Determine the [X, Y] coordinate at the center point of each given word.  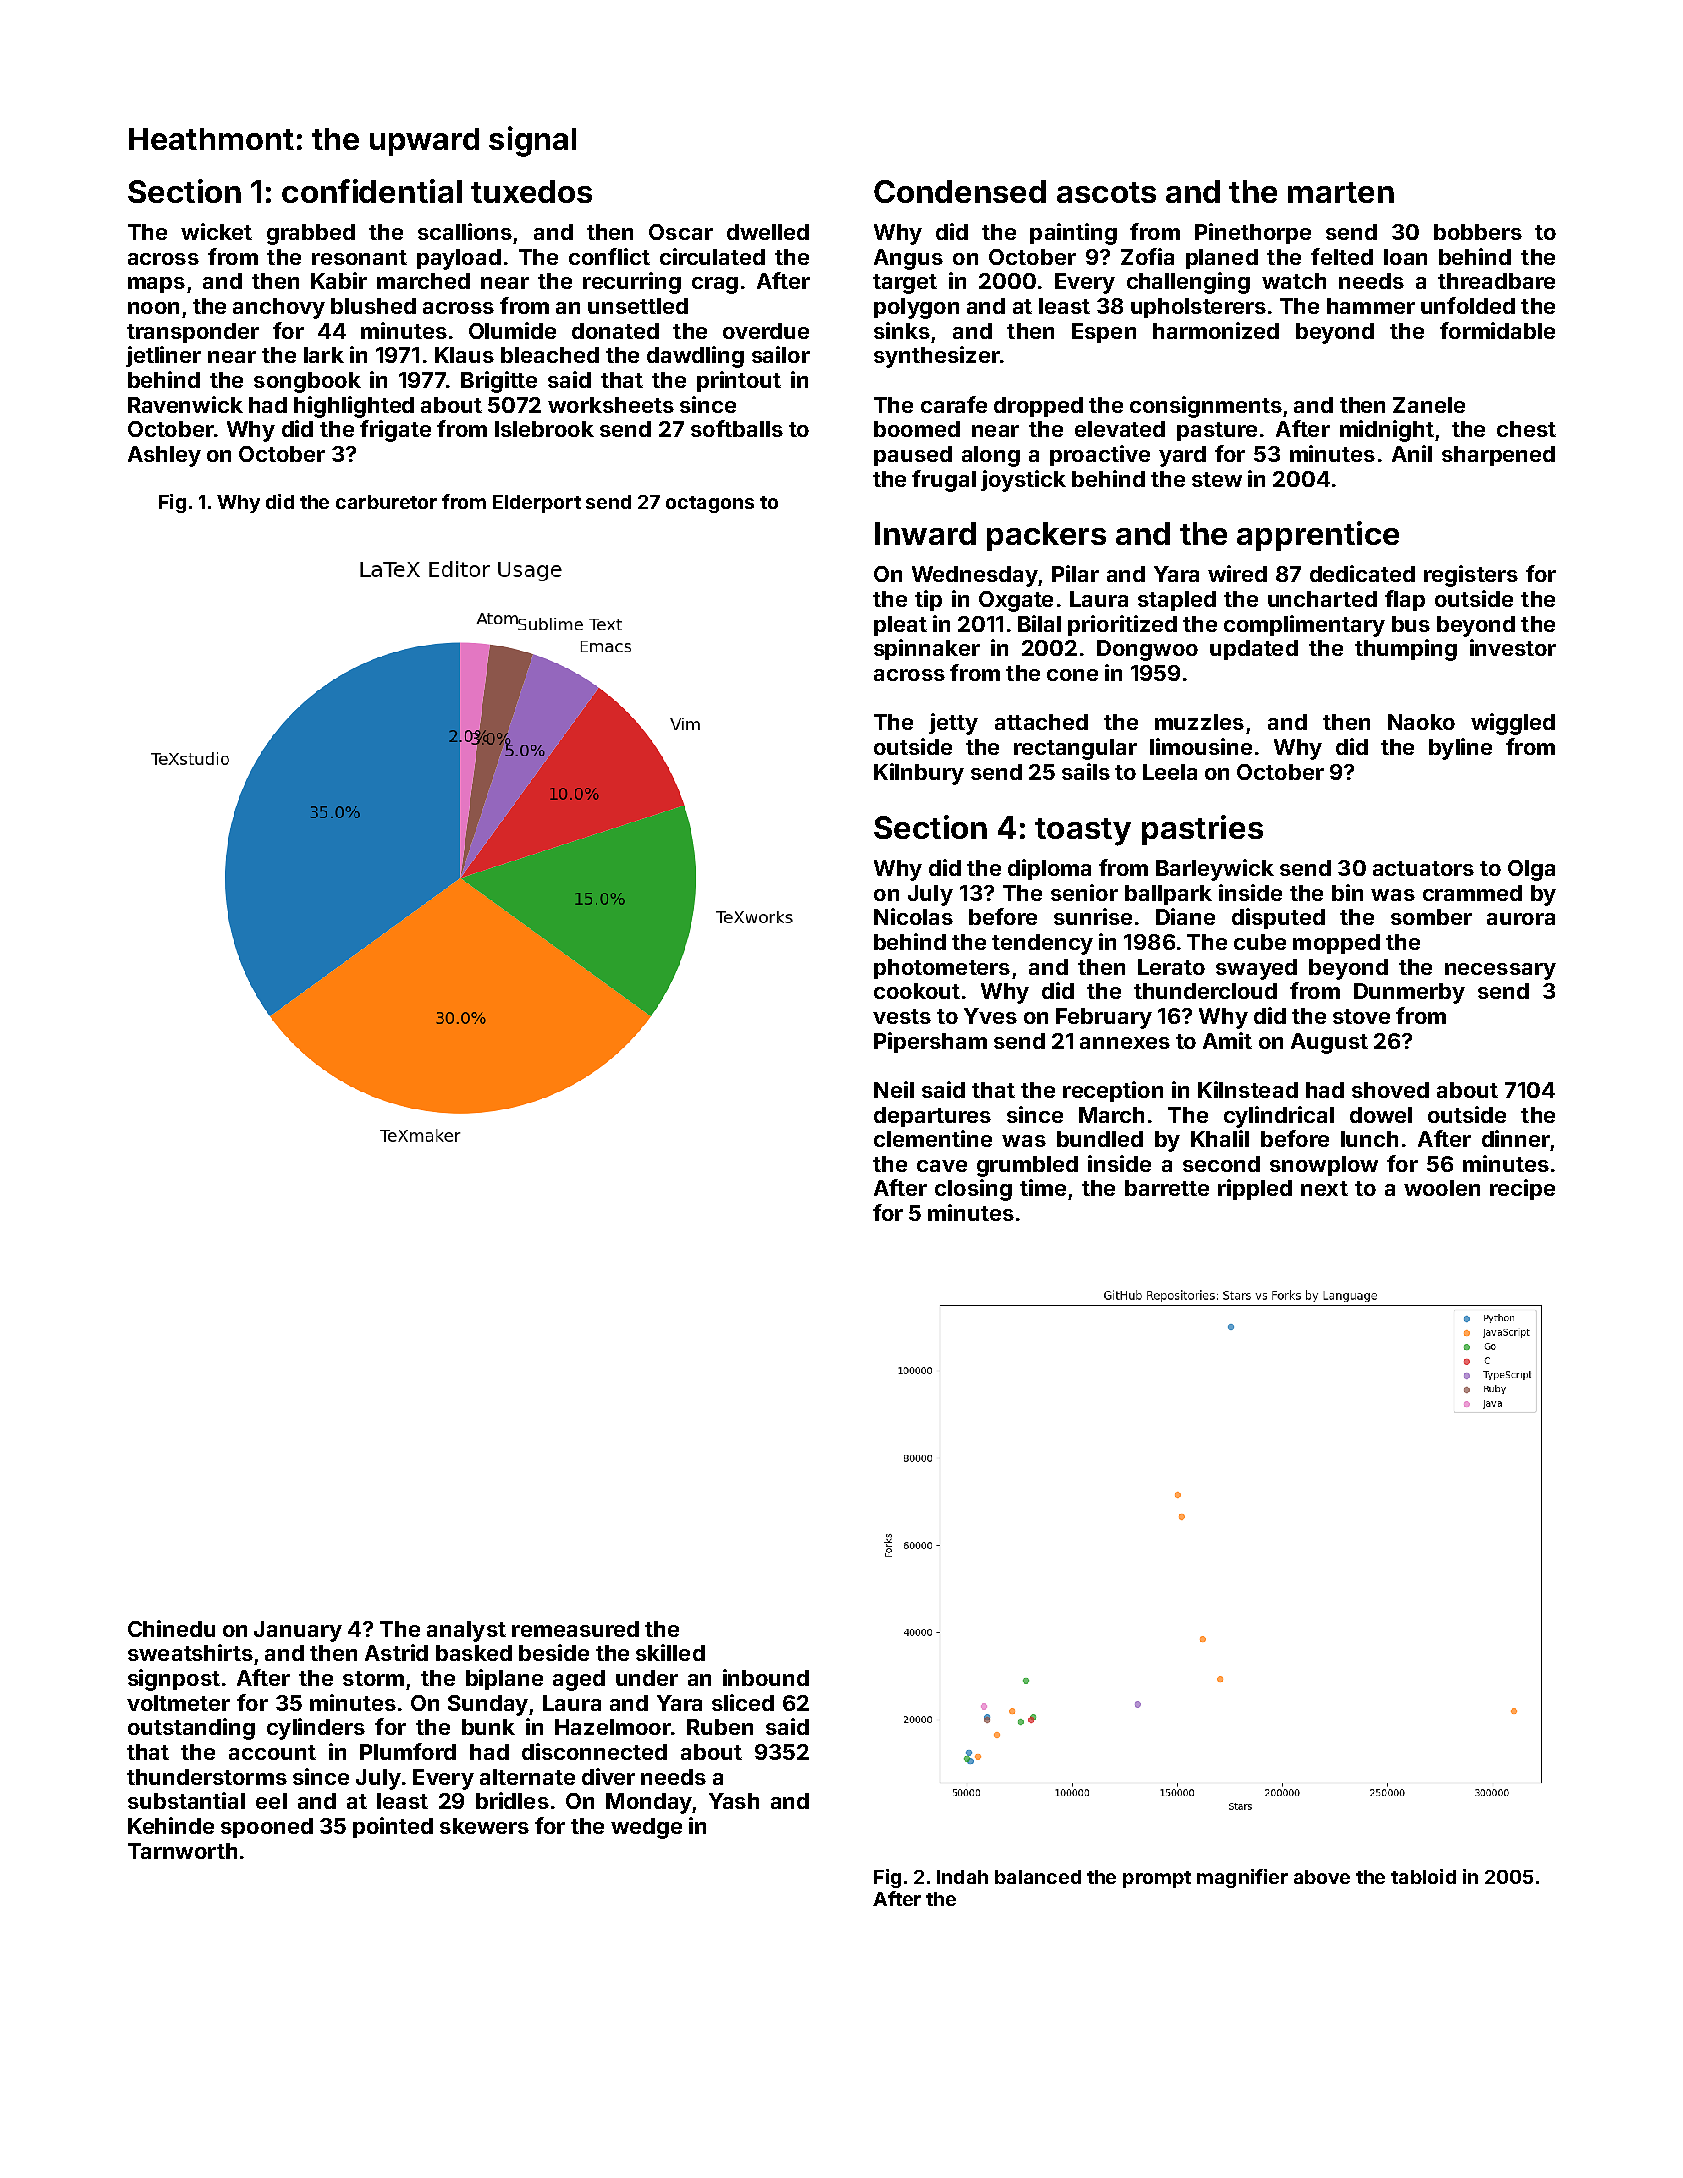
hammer [1371, 306]
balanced [1038, 1877]
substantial [186, 1800]
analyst [466, 1631]
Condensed [960, 191]
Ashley [164, 456]
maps [156, 285]
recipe [1522, 1189]
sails [1086, 771]
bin [1347, 892]
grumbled [1027, 1166]
